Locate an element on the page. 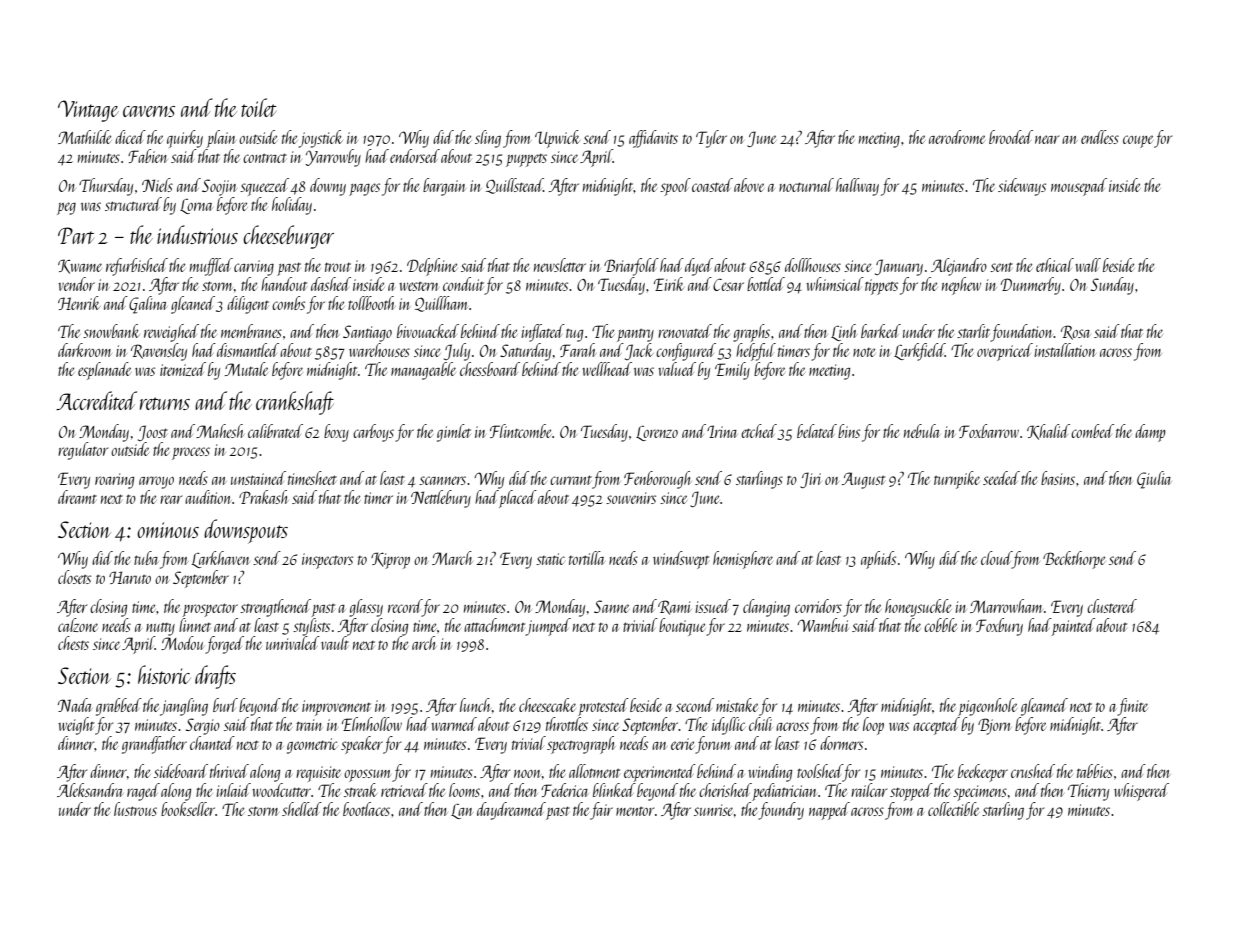 This document has height=952, width=1233. foundation is located at coordinates (1022, 333).
